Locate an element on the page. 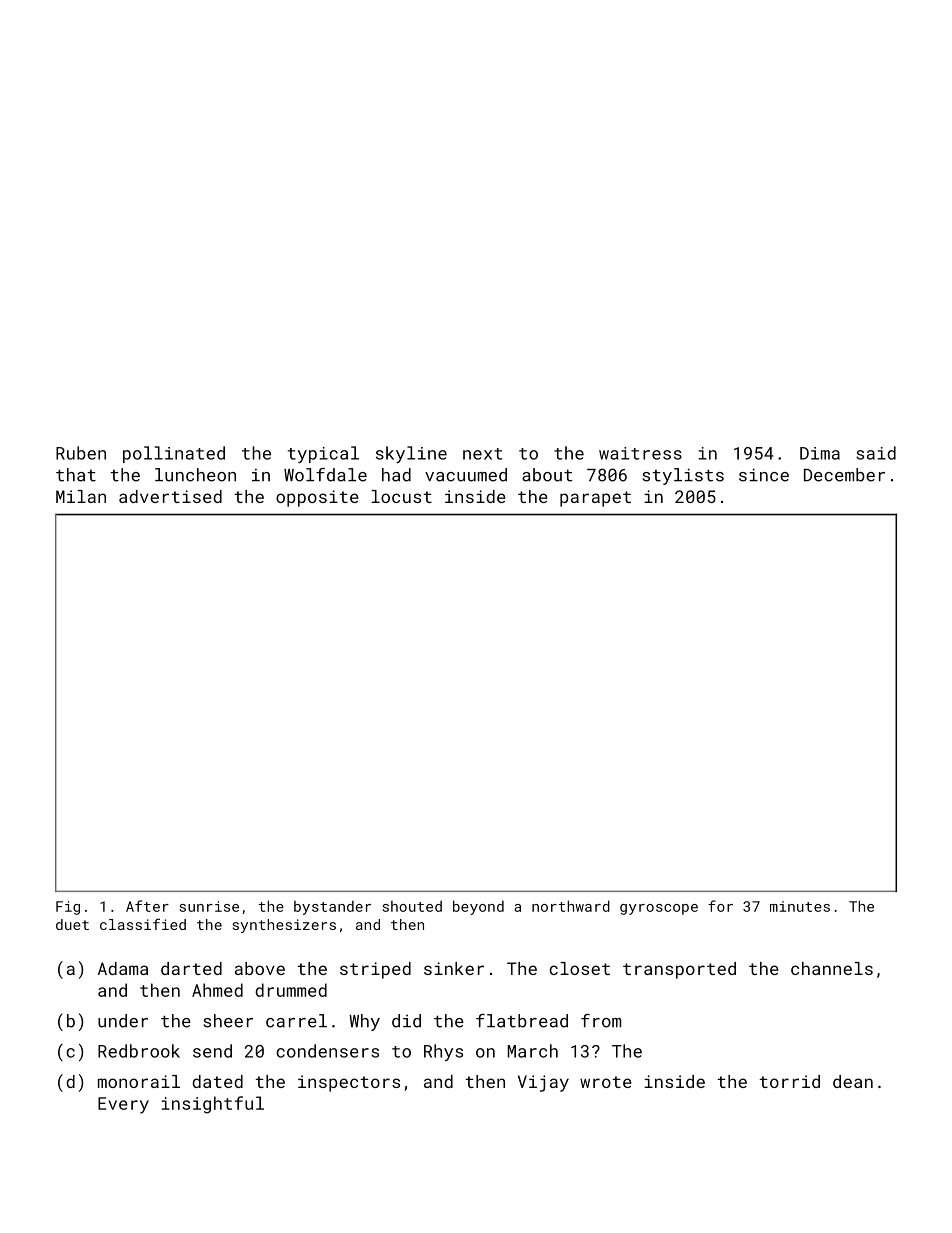  waitress is located at coordinates (640, 453).
